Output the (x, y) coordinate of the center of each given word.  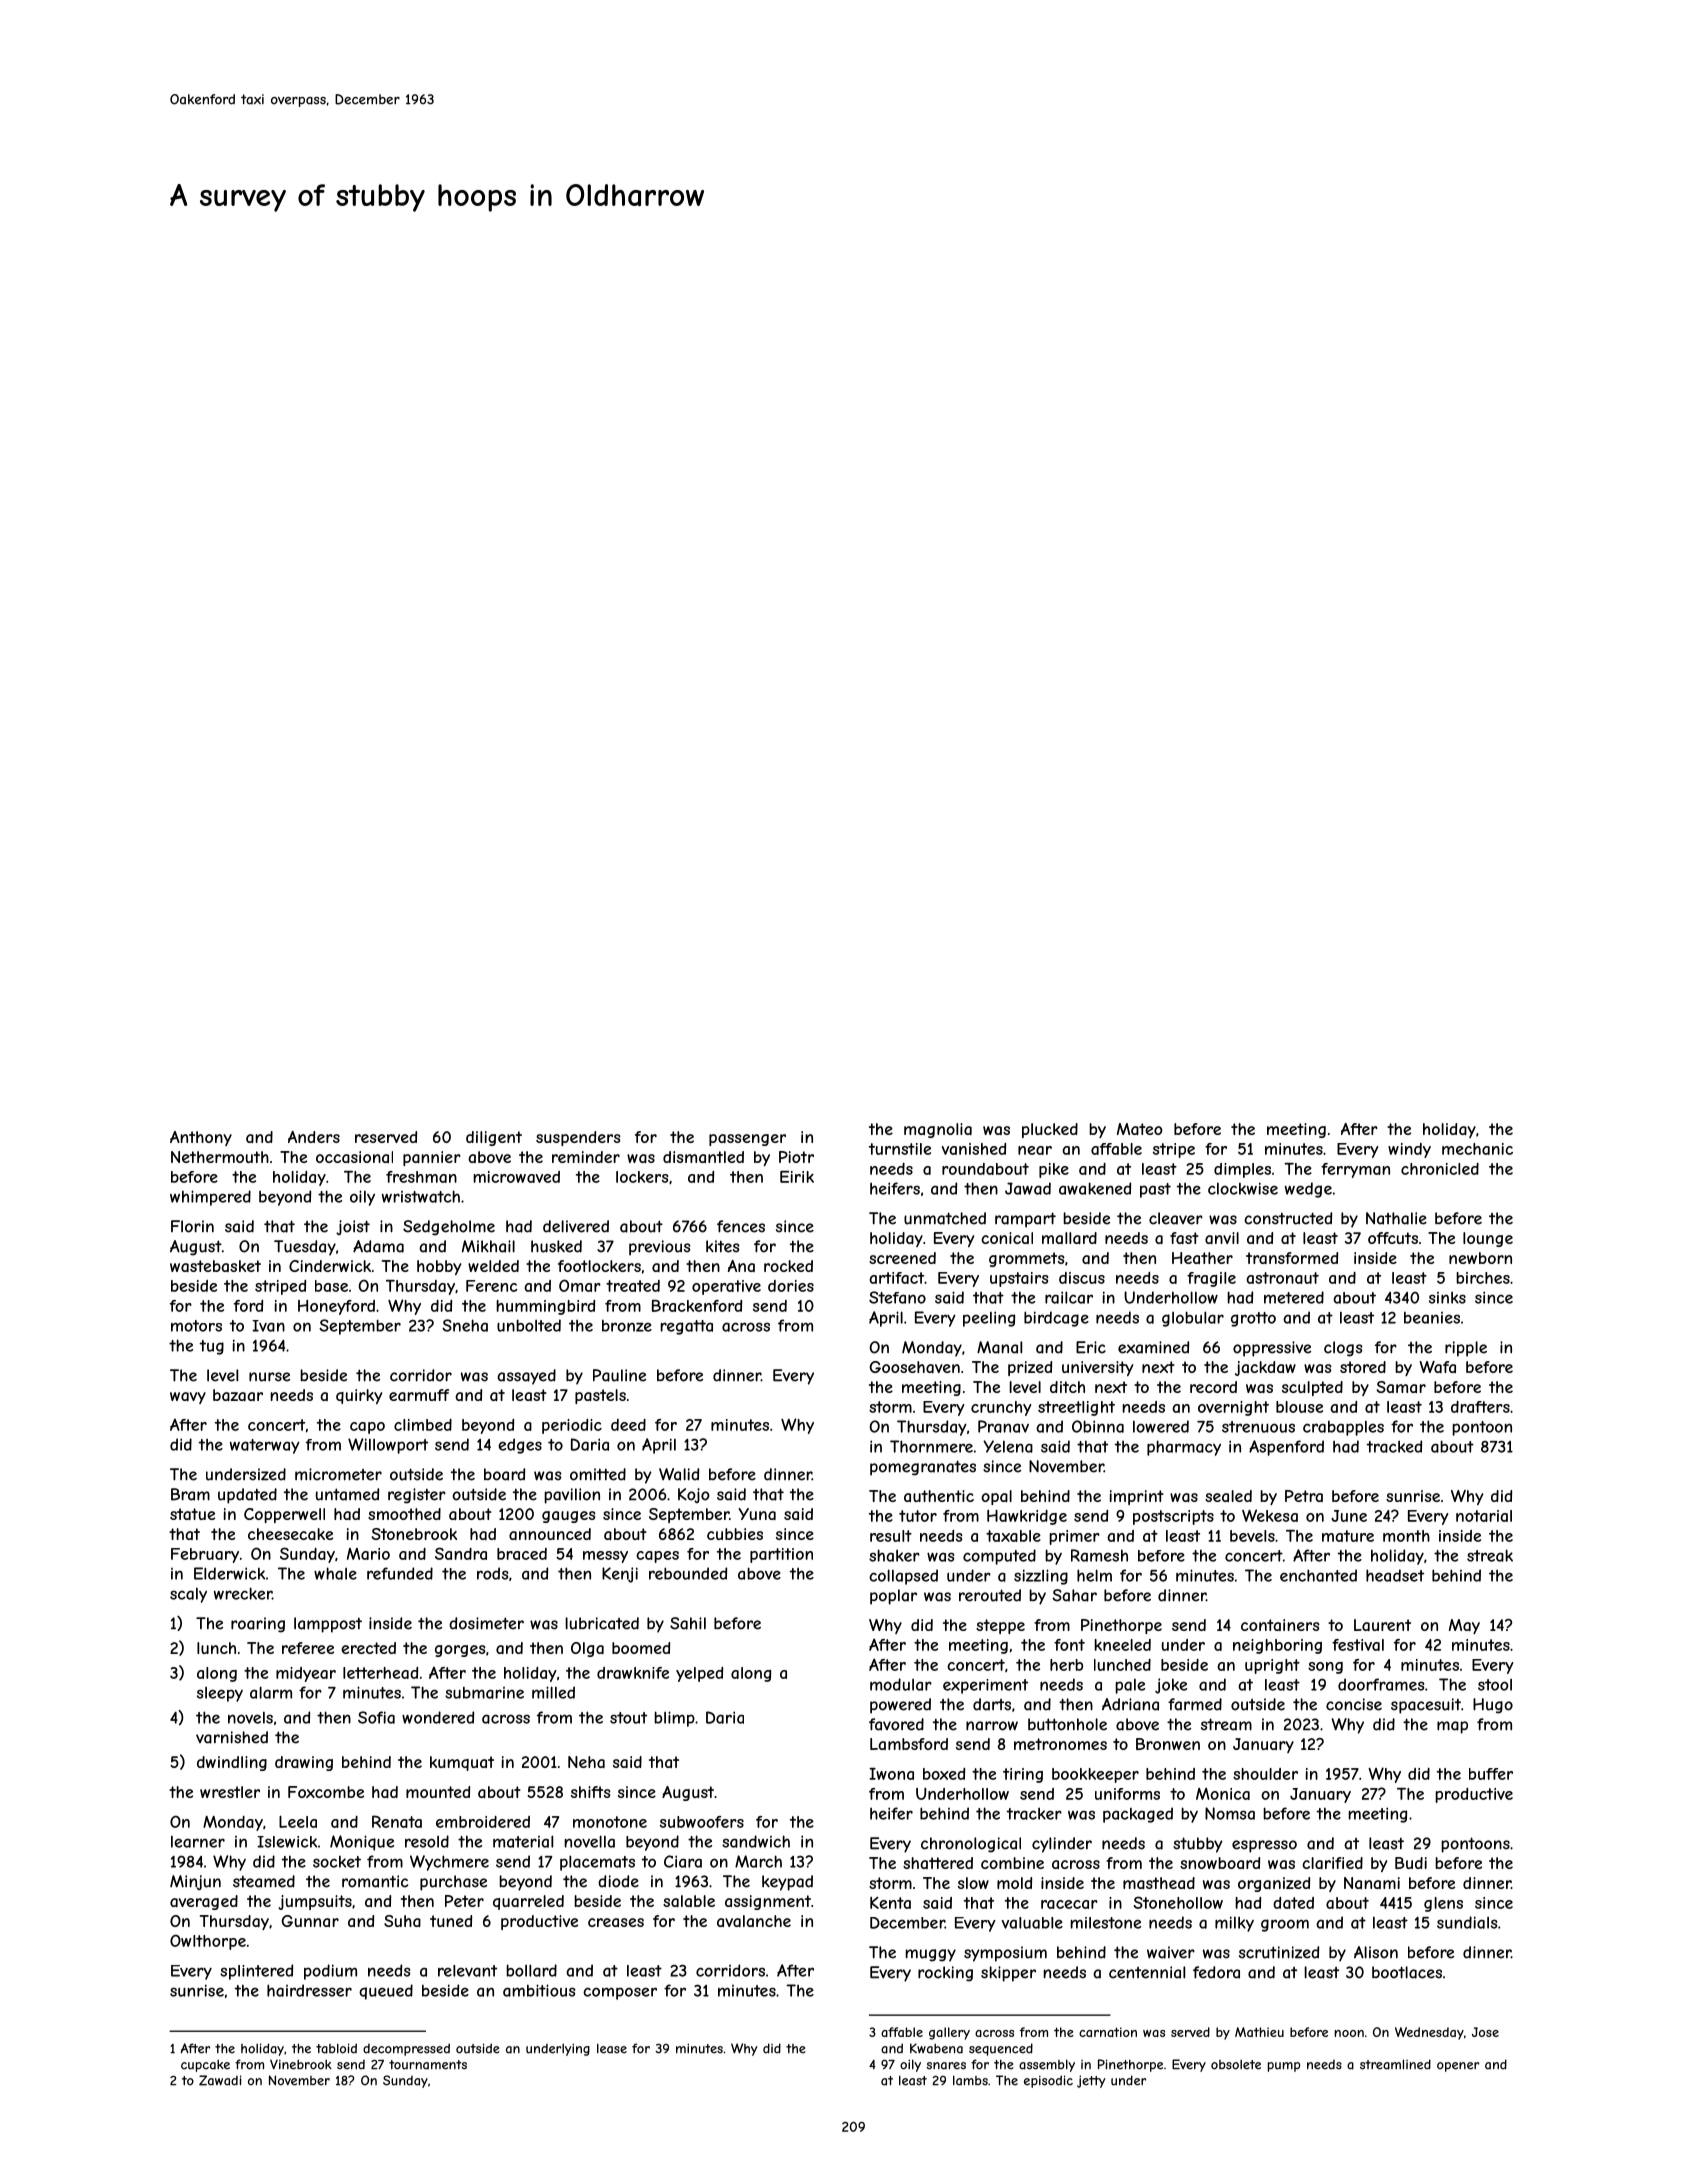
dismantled (703, 1157)
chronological (971, 1845)
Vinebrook (301, 2064)
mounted (438, 1792)
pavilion (572, 1496)
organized (1274, 1884)
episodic (1048, 2081)
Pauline (619, 1375)
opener (1458, 2067)
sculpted (1312, 1388)
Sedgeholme (449, 1228)
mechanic (1477, 1149)
